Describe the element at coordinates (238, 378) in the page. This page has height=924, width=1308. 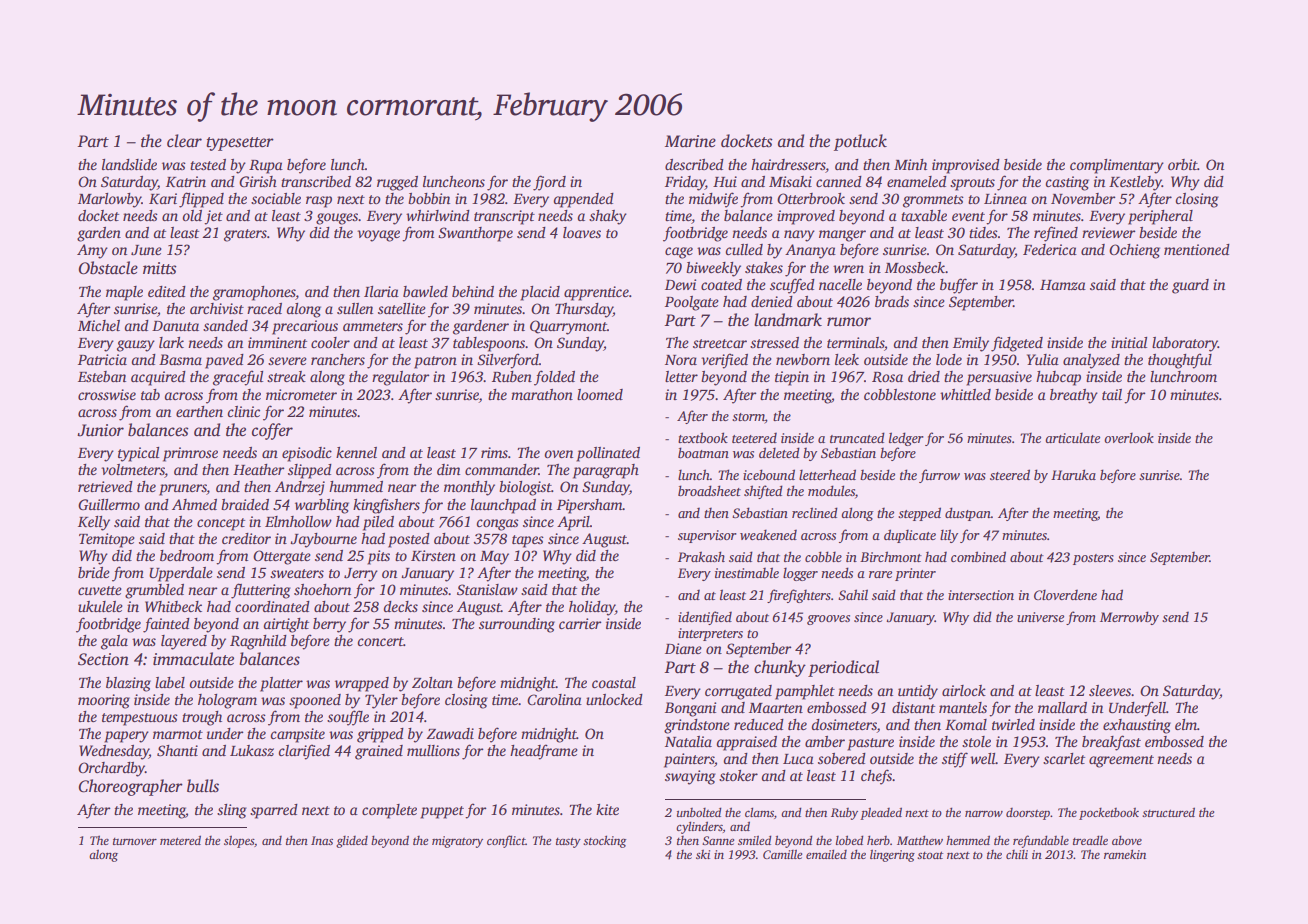
I see `graceful` at that location.
